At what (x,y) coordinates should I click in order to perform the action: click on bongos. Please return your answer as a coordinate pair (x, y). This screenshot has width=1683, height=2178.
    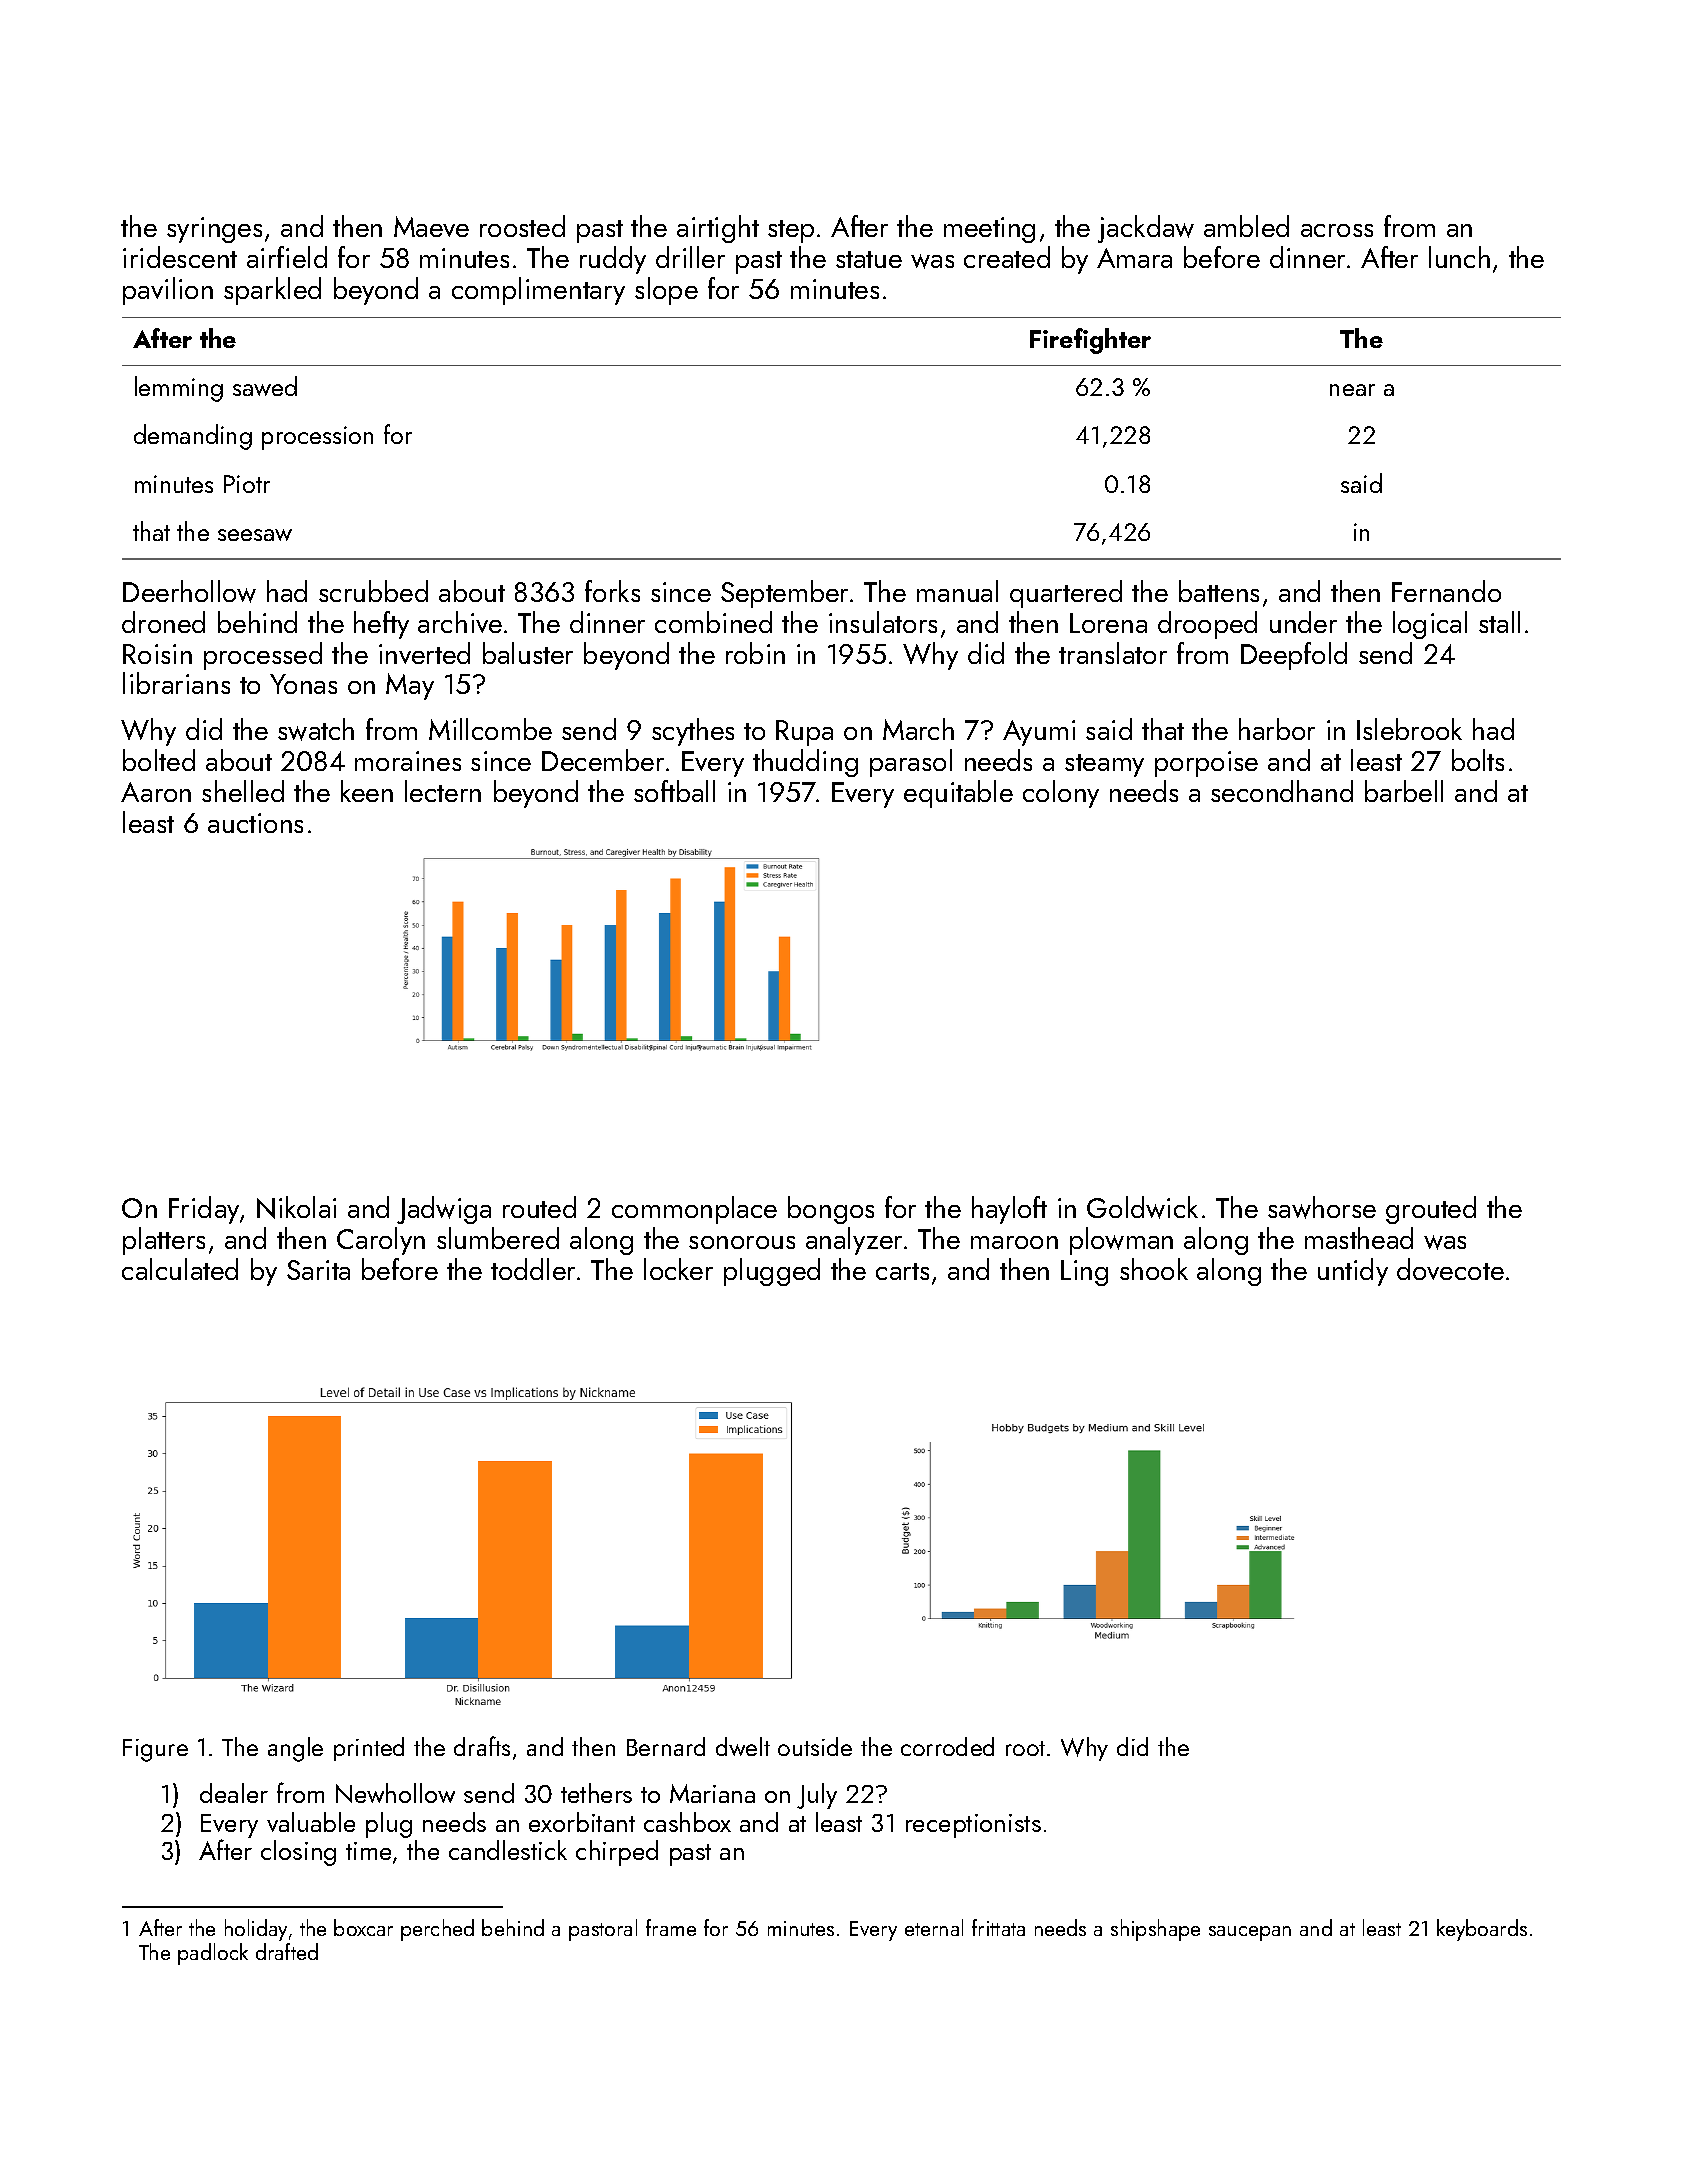
    Looking at the image, I should click on (831, 1210).
